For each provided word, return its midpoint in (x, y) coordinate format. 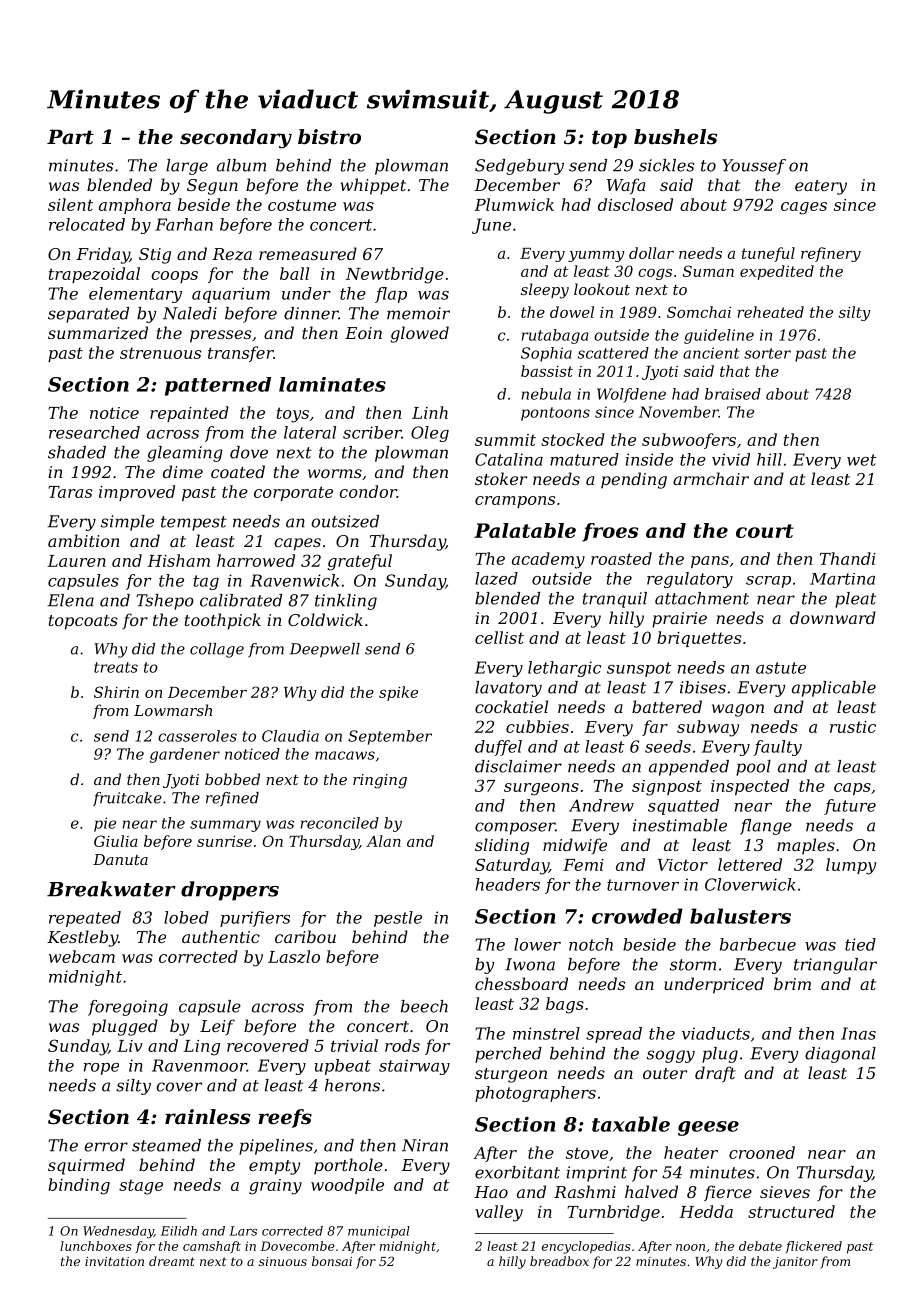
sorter (767, 353)
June (491, 226)
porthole (348, 1166)
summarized (98, 333)
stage (141, 1187)
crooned (762, 1152)
